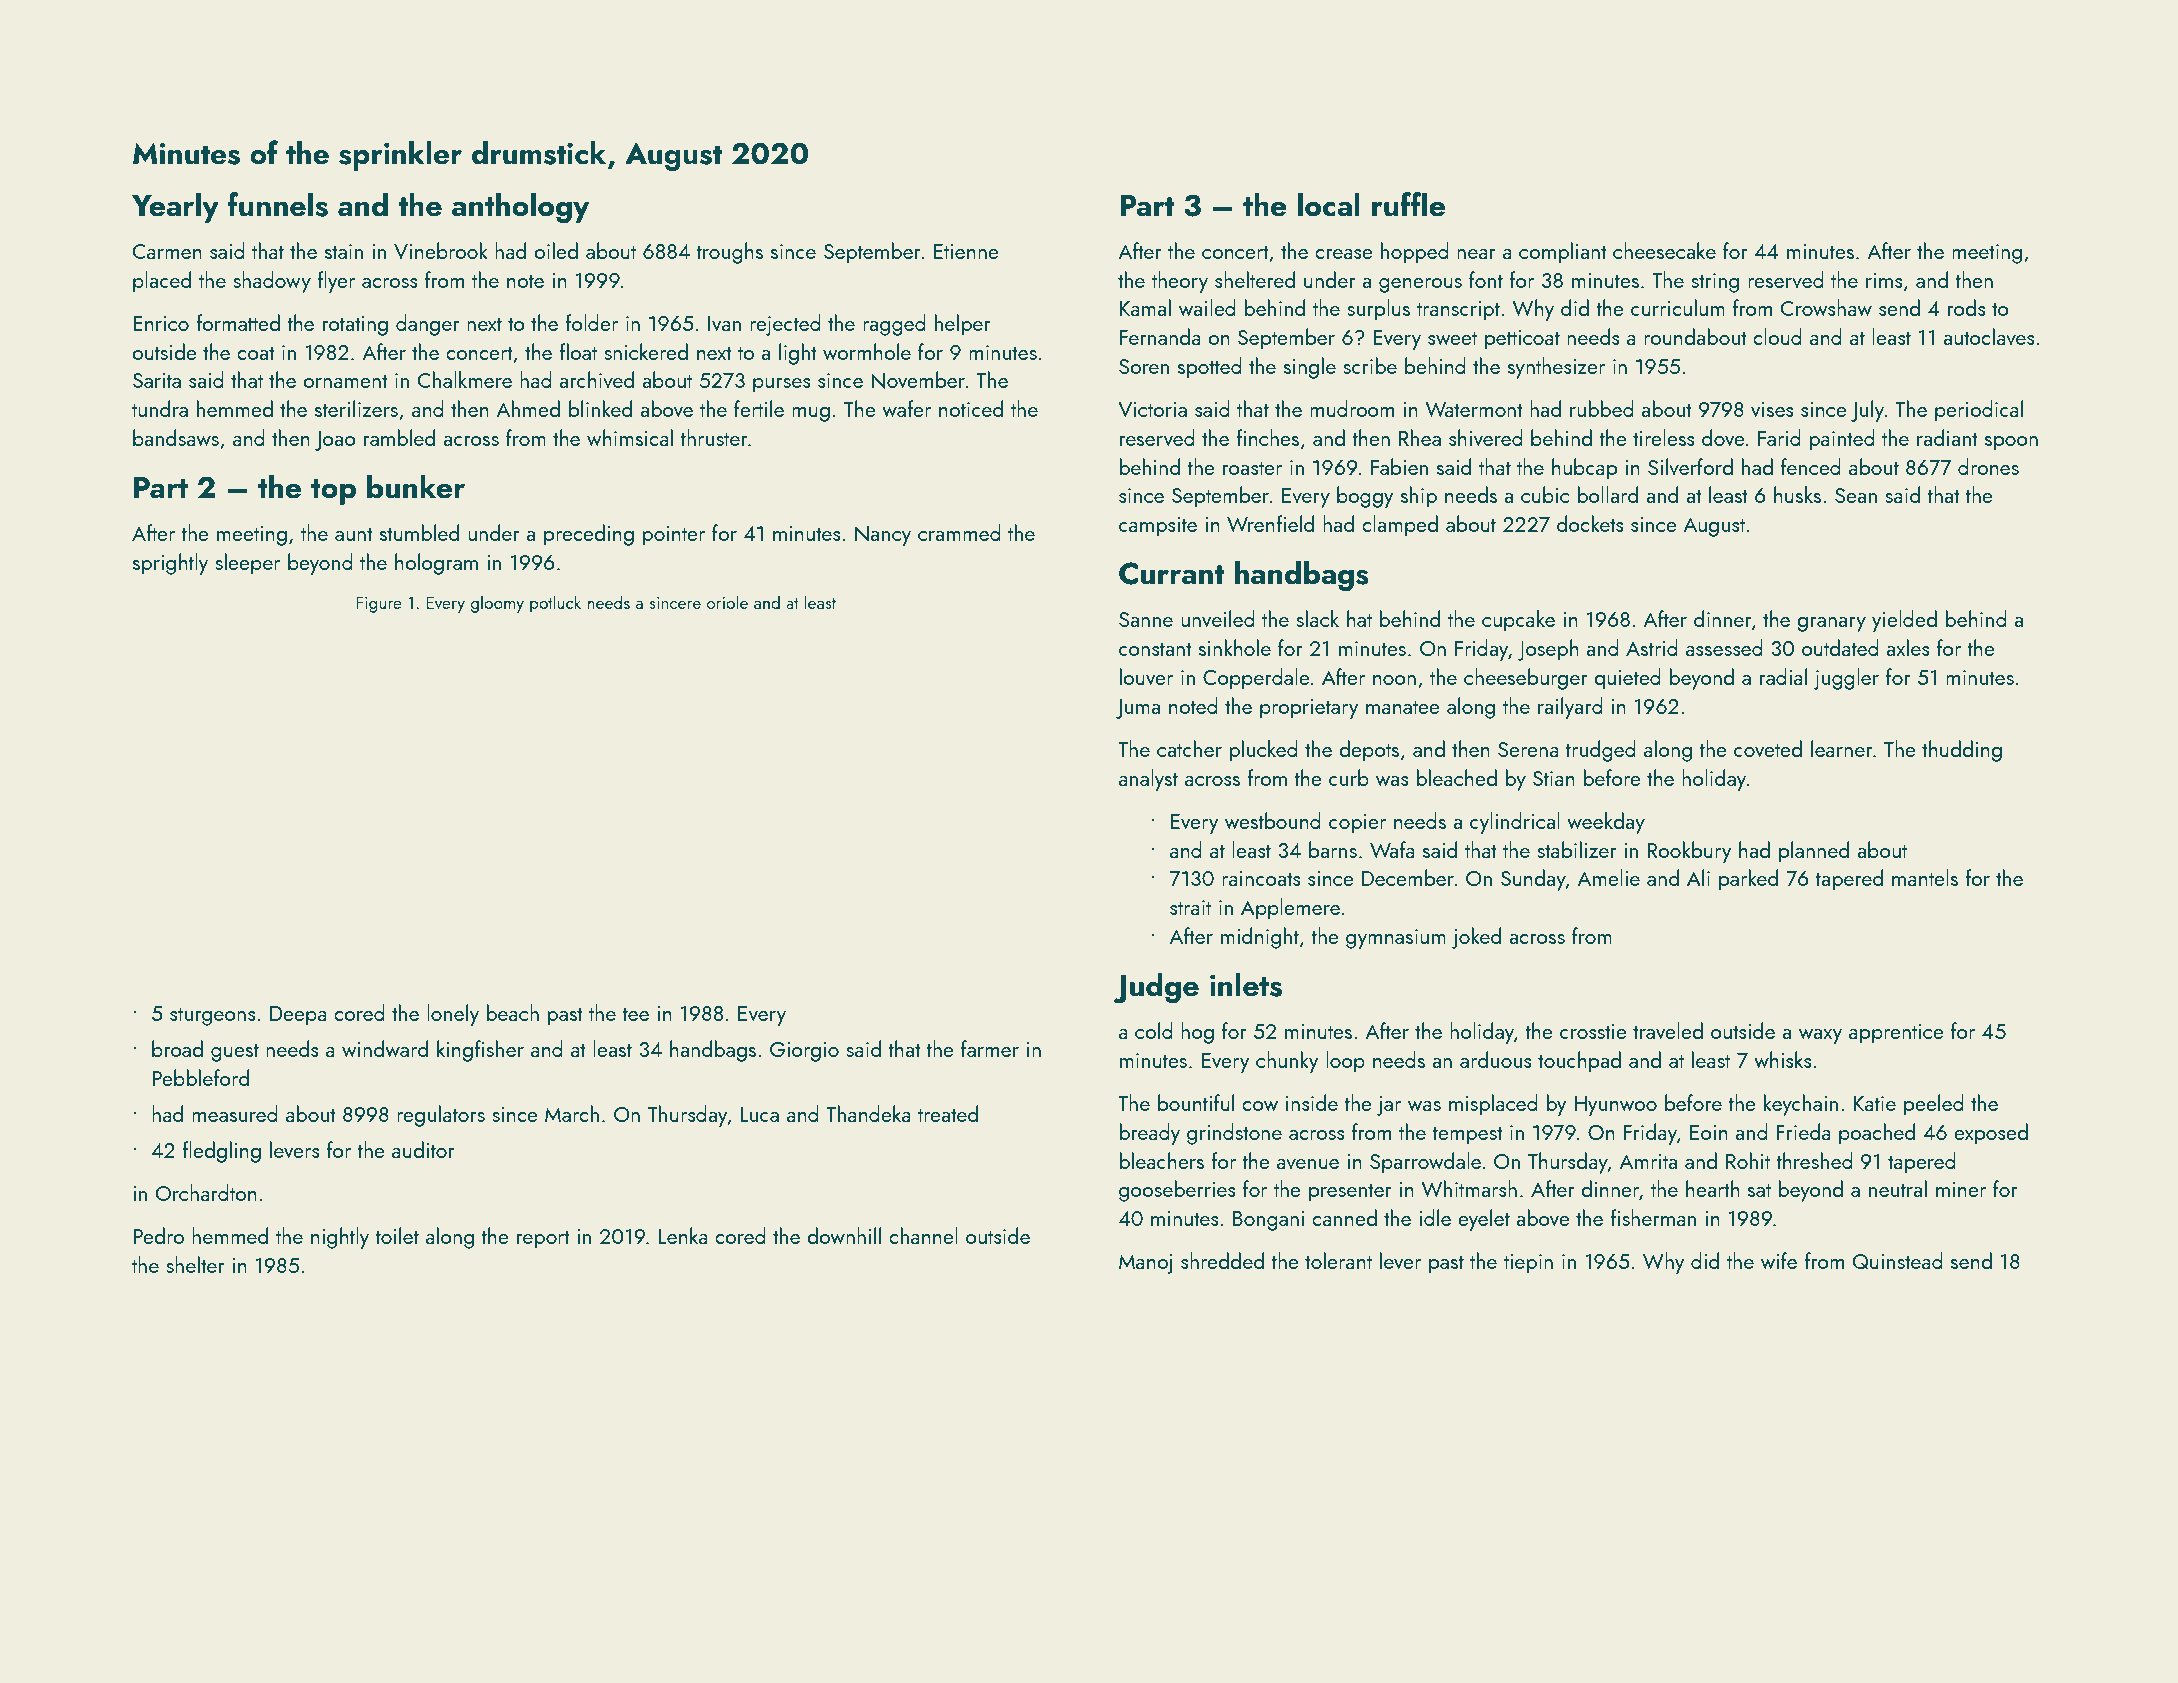 This image has height=1683, width=2178. What do you see at coordinates (397, 1235) in the image?
I see `toilet` at bounding box center [397, 1235].
